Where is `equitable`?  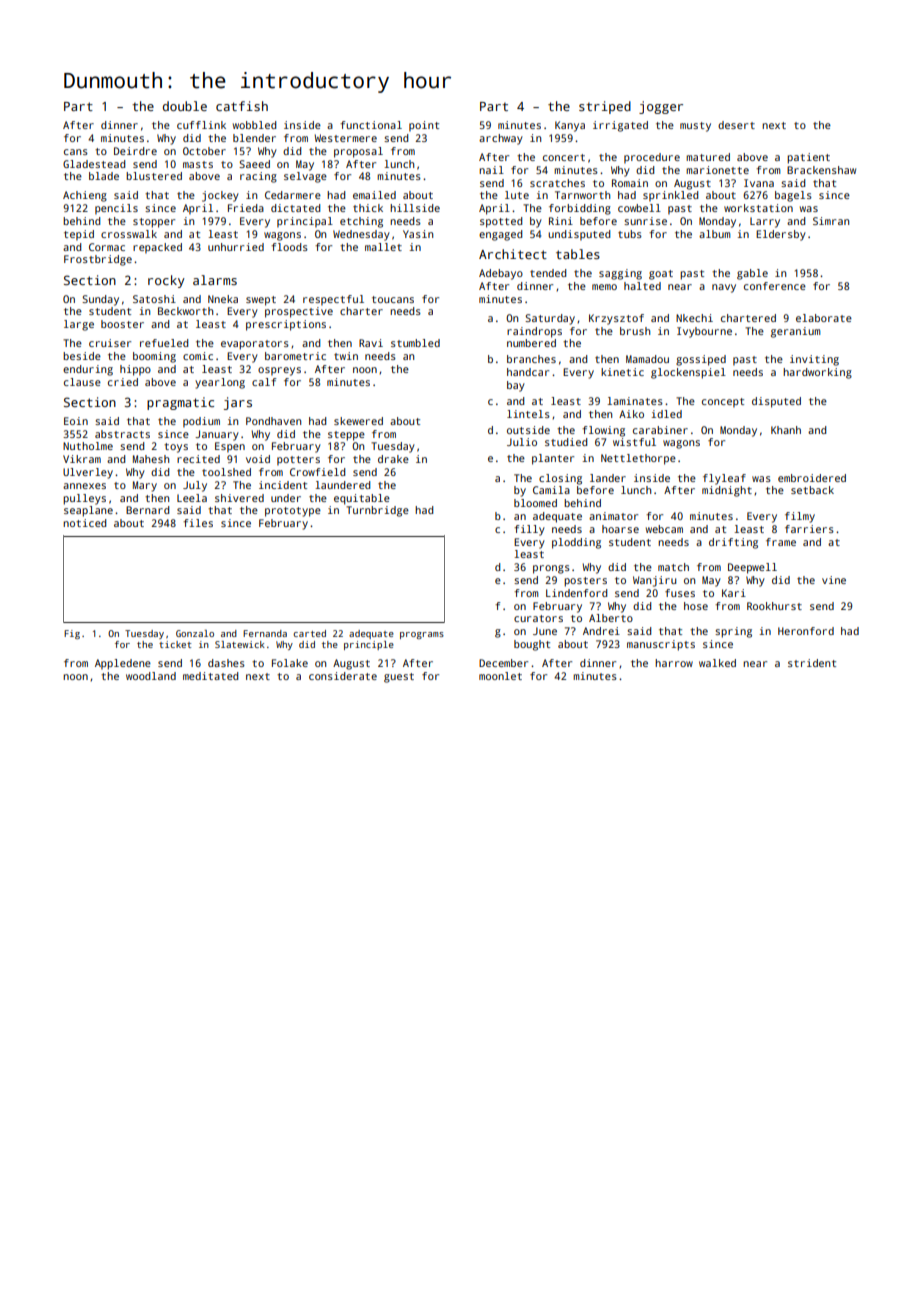
equitable is located at coordinates (362, 499).
